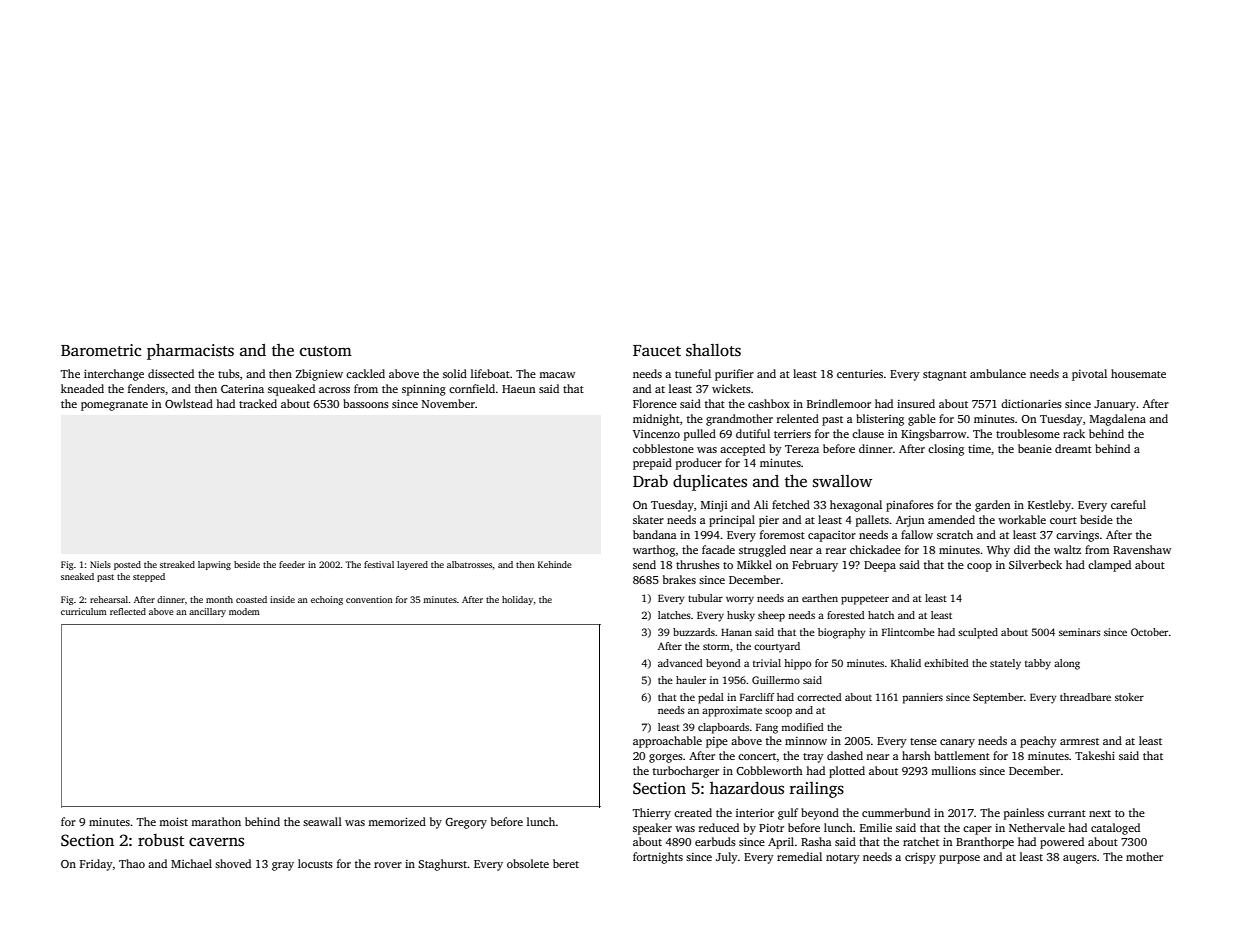 The width and height of the document is (1233, 952). I want to click on brakes, so click(679, 579).
